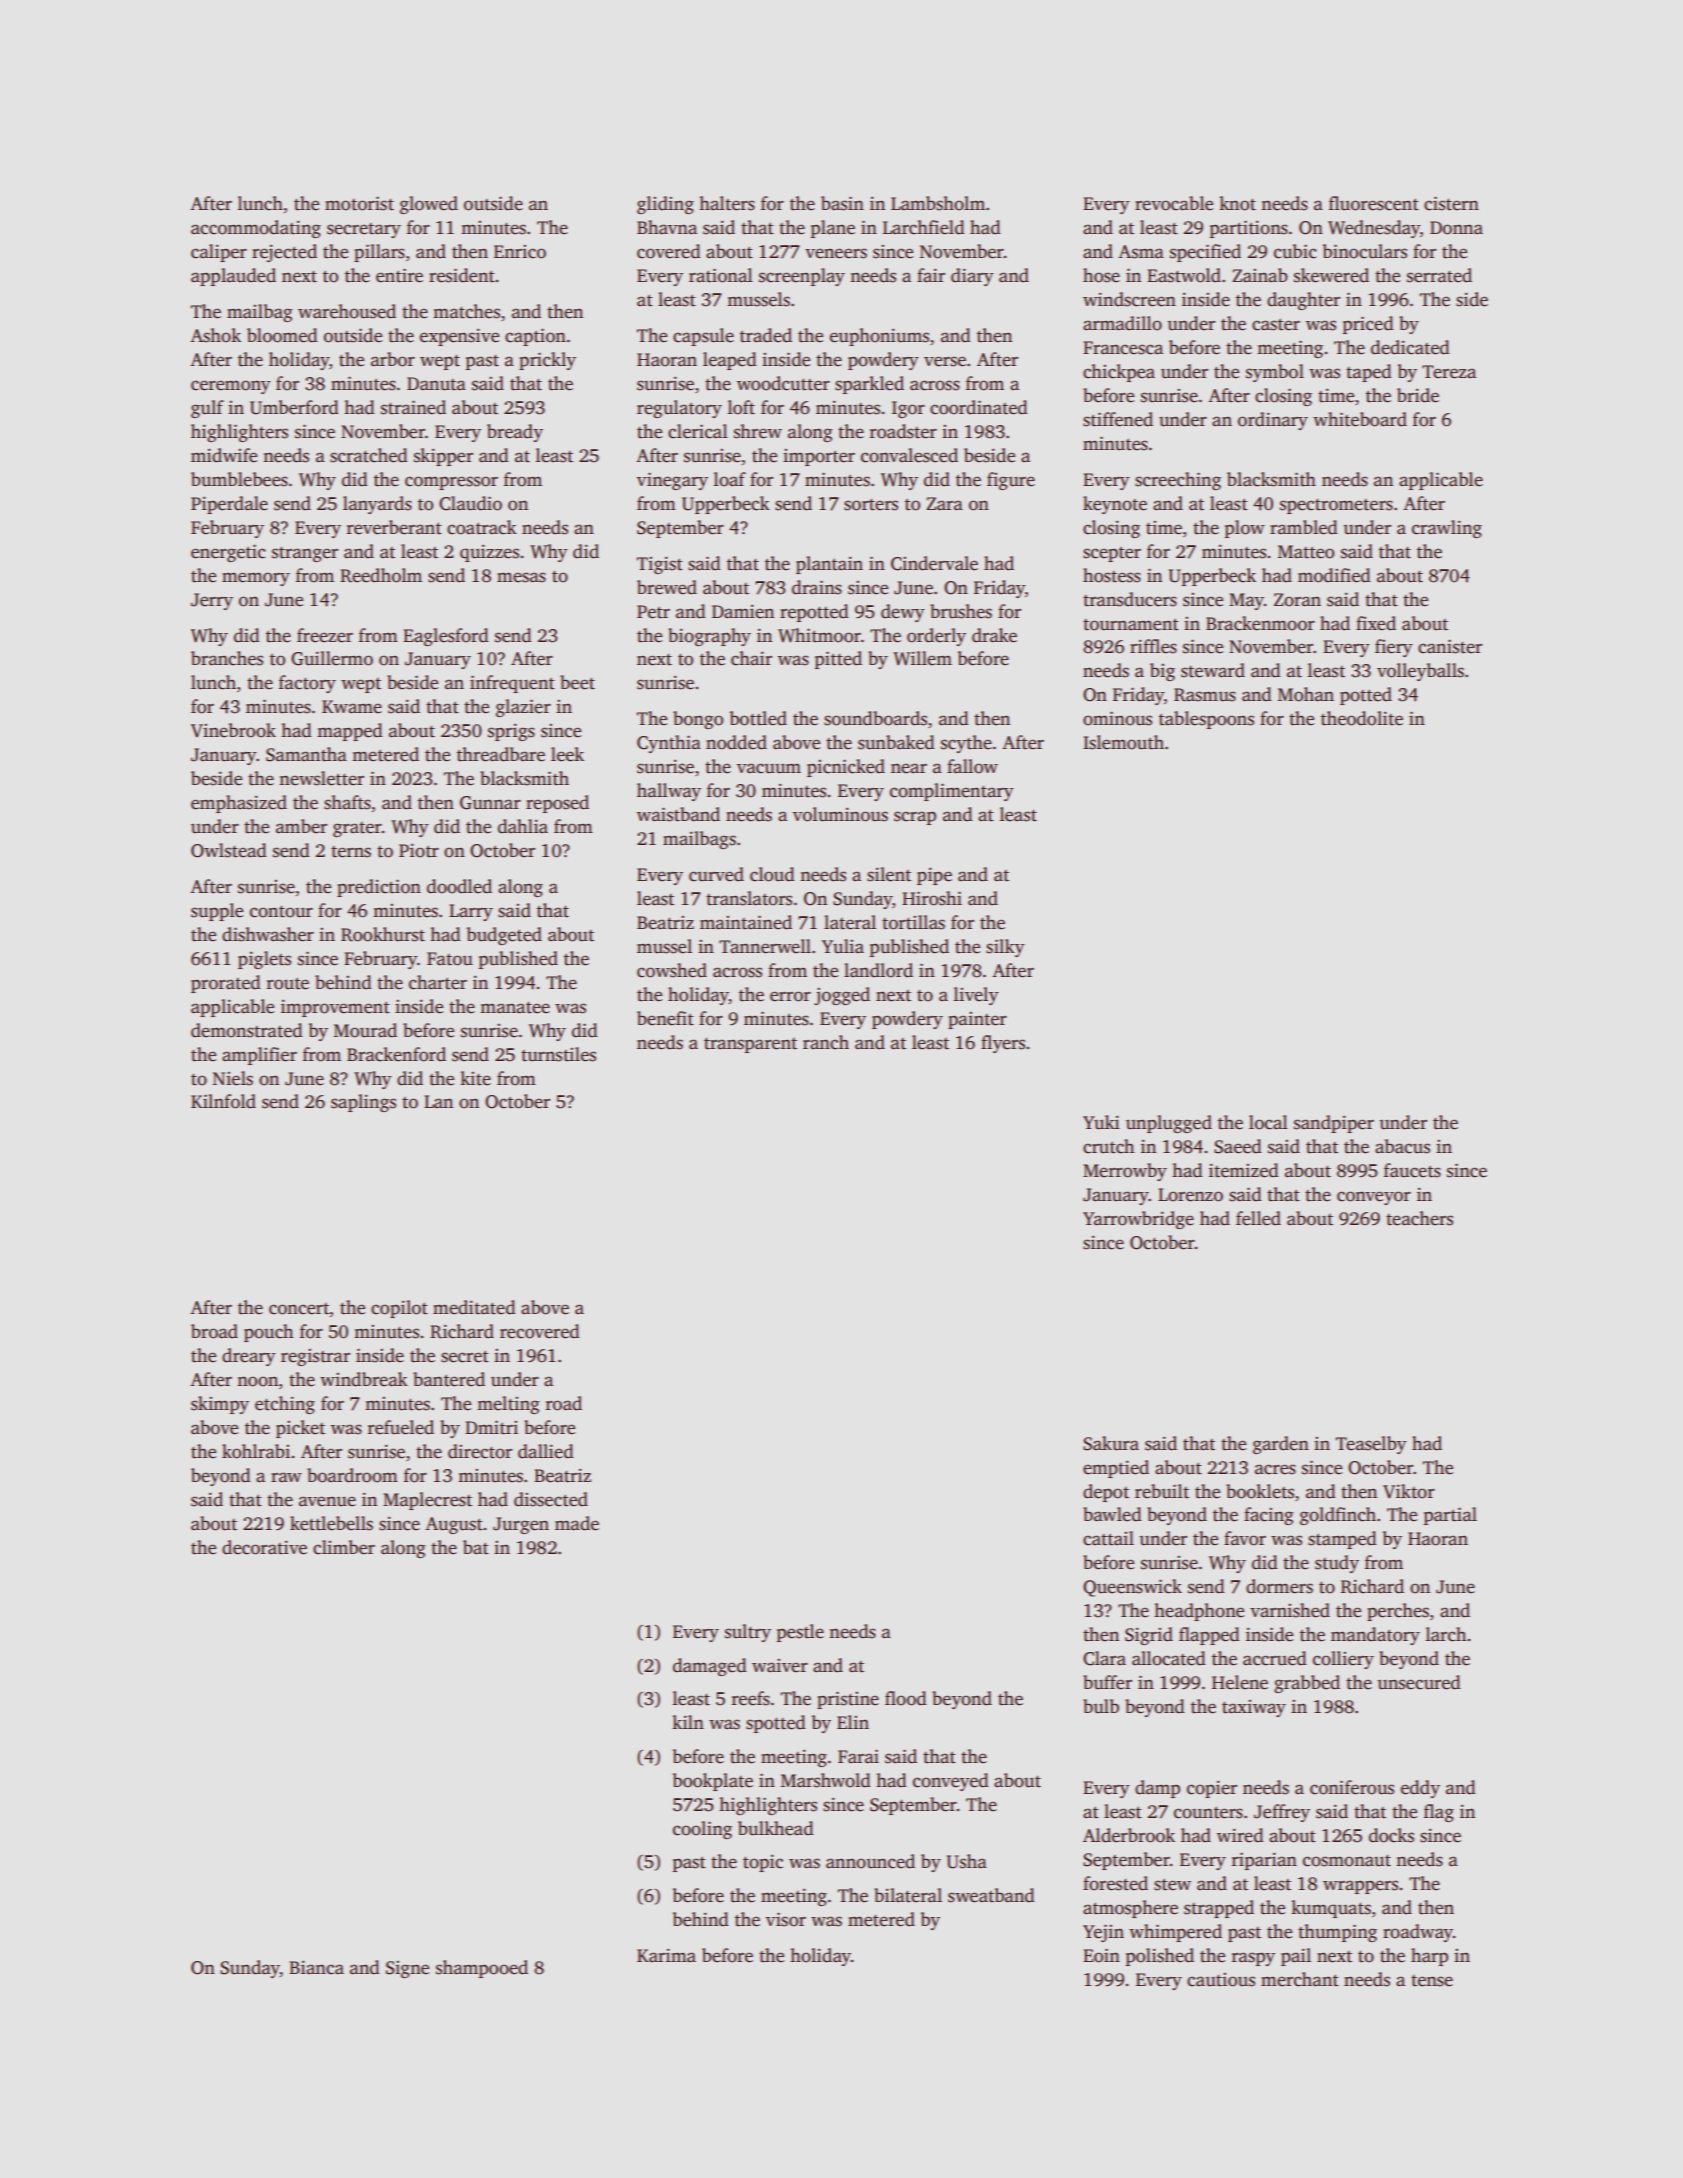  What do you see at coordinates (233, 1078) in the document?
I see `Niels` at bounding box center [233, 1078].
